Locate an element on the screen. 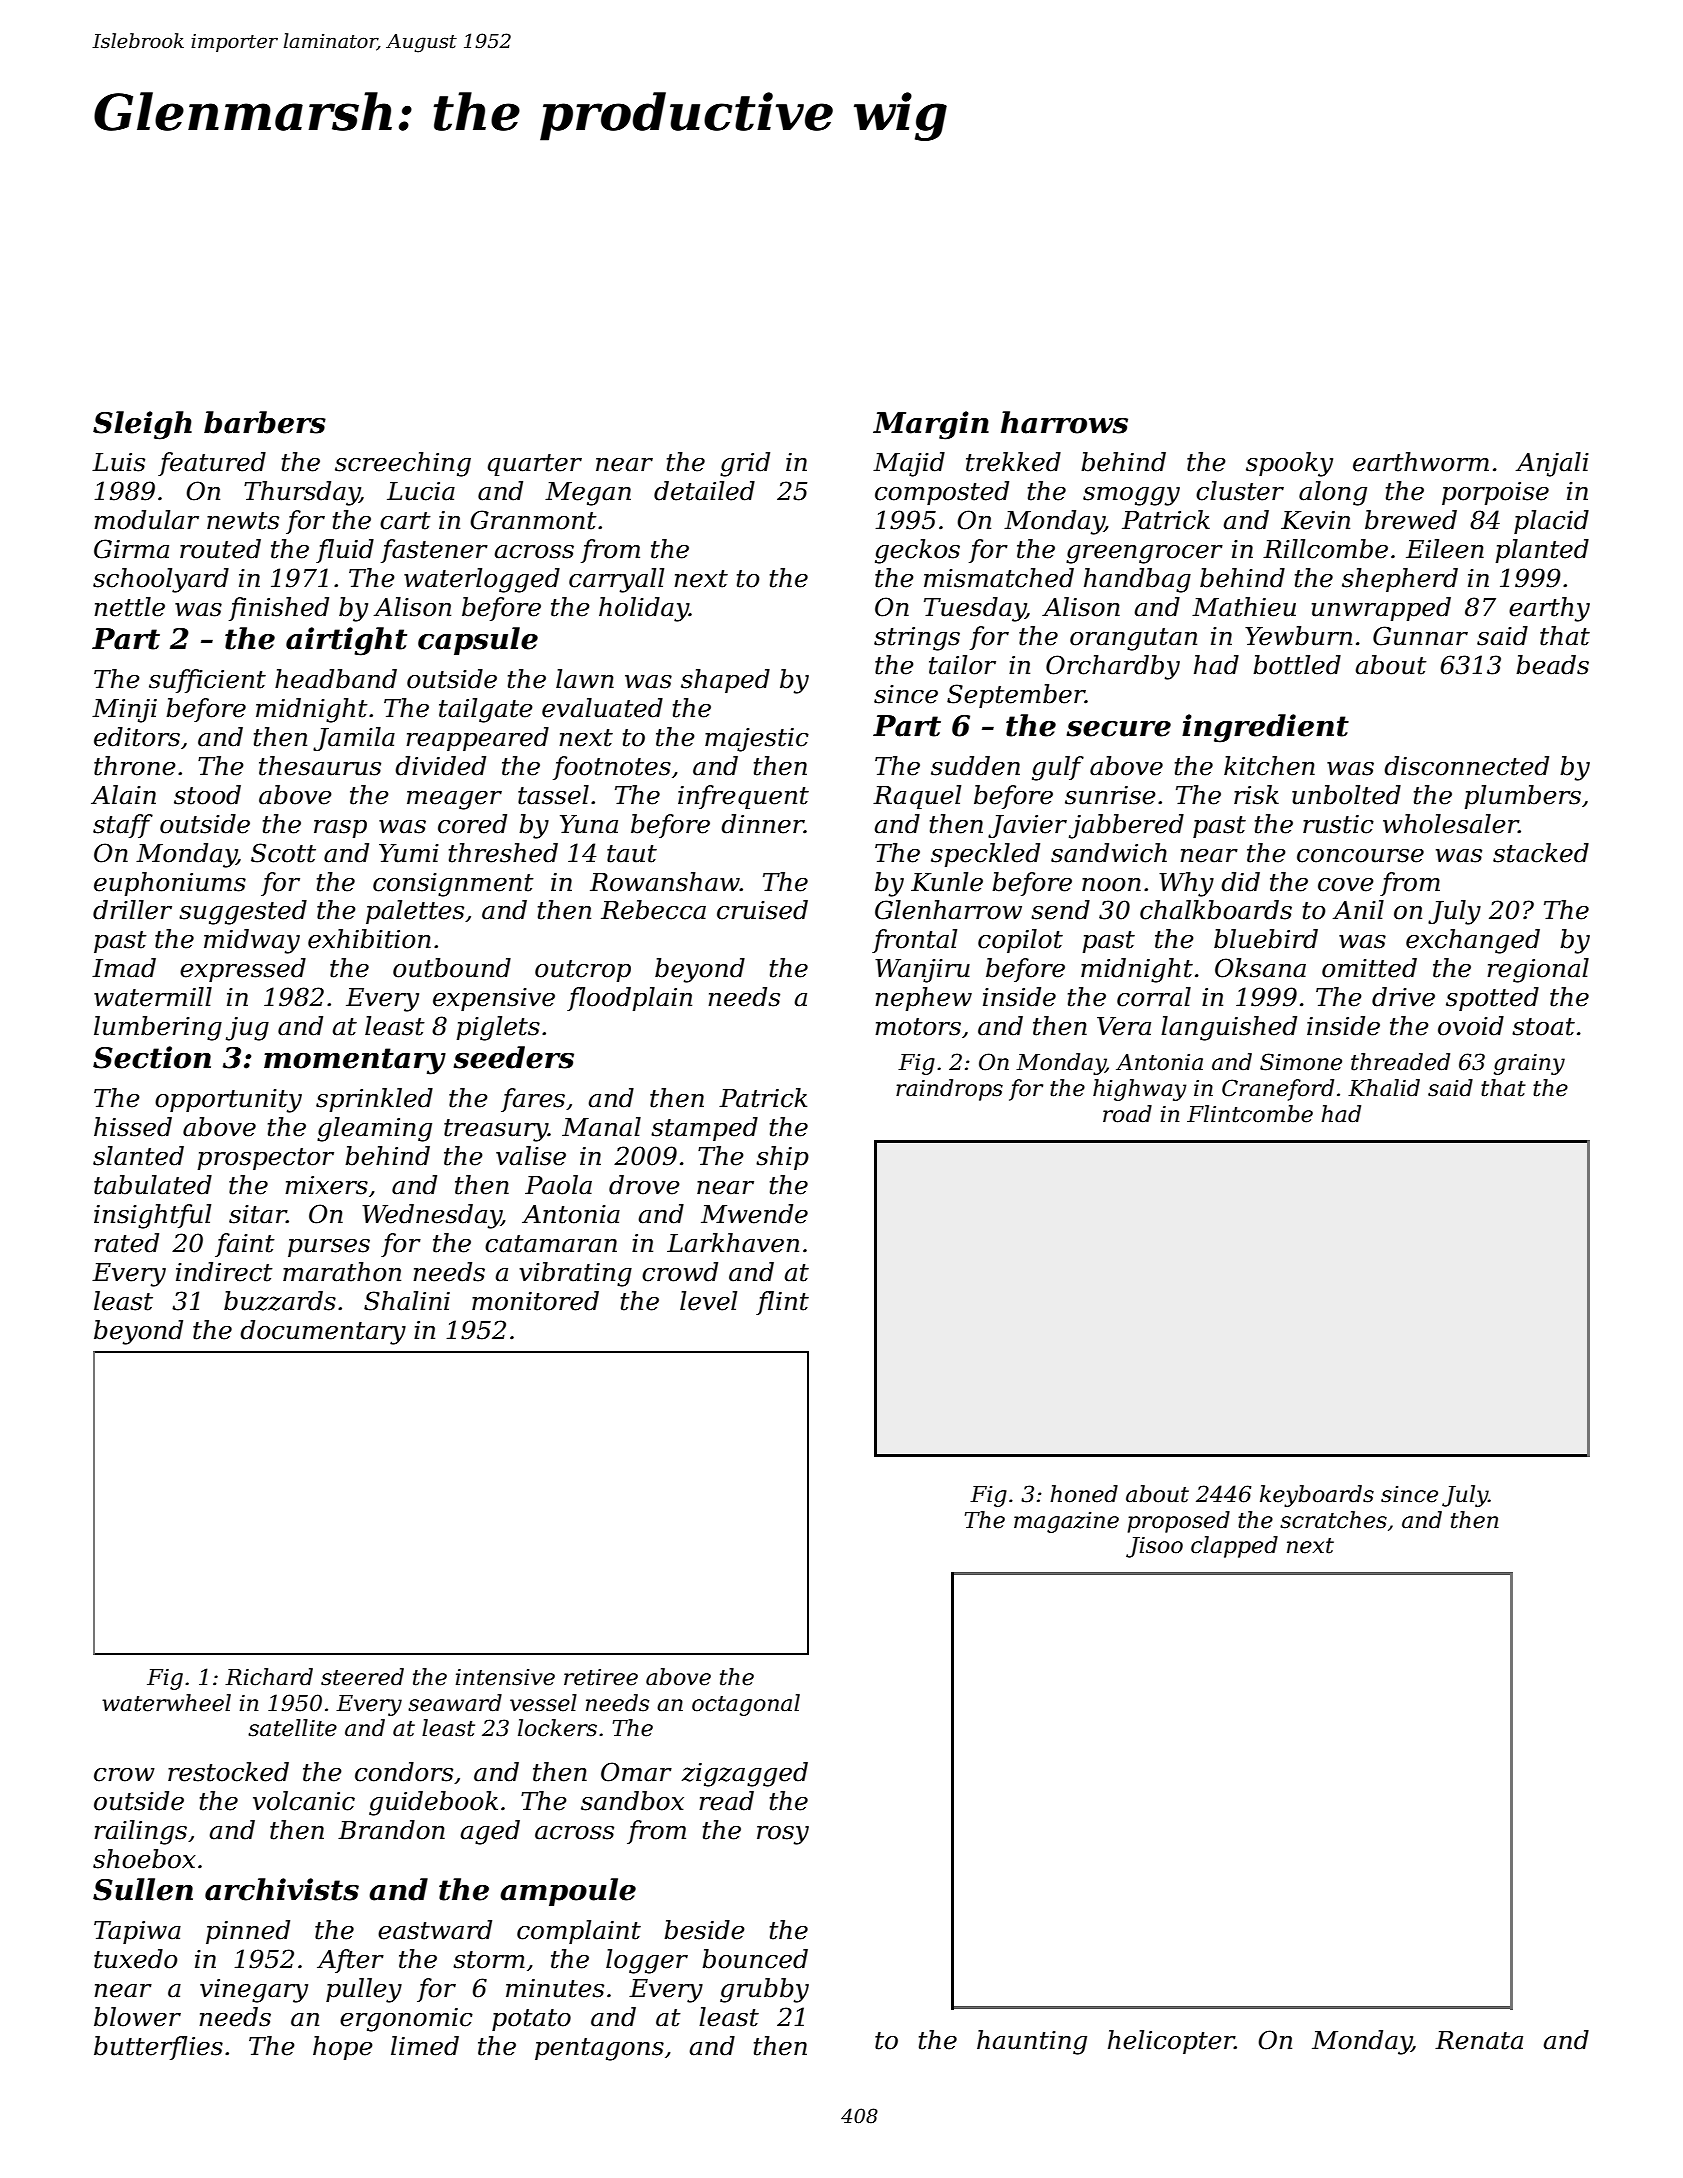 This screenshot has height=2178, width=1683. Khalid is located at coordinates (1384, 1088).
